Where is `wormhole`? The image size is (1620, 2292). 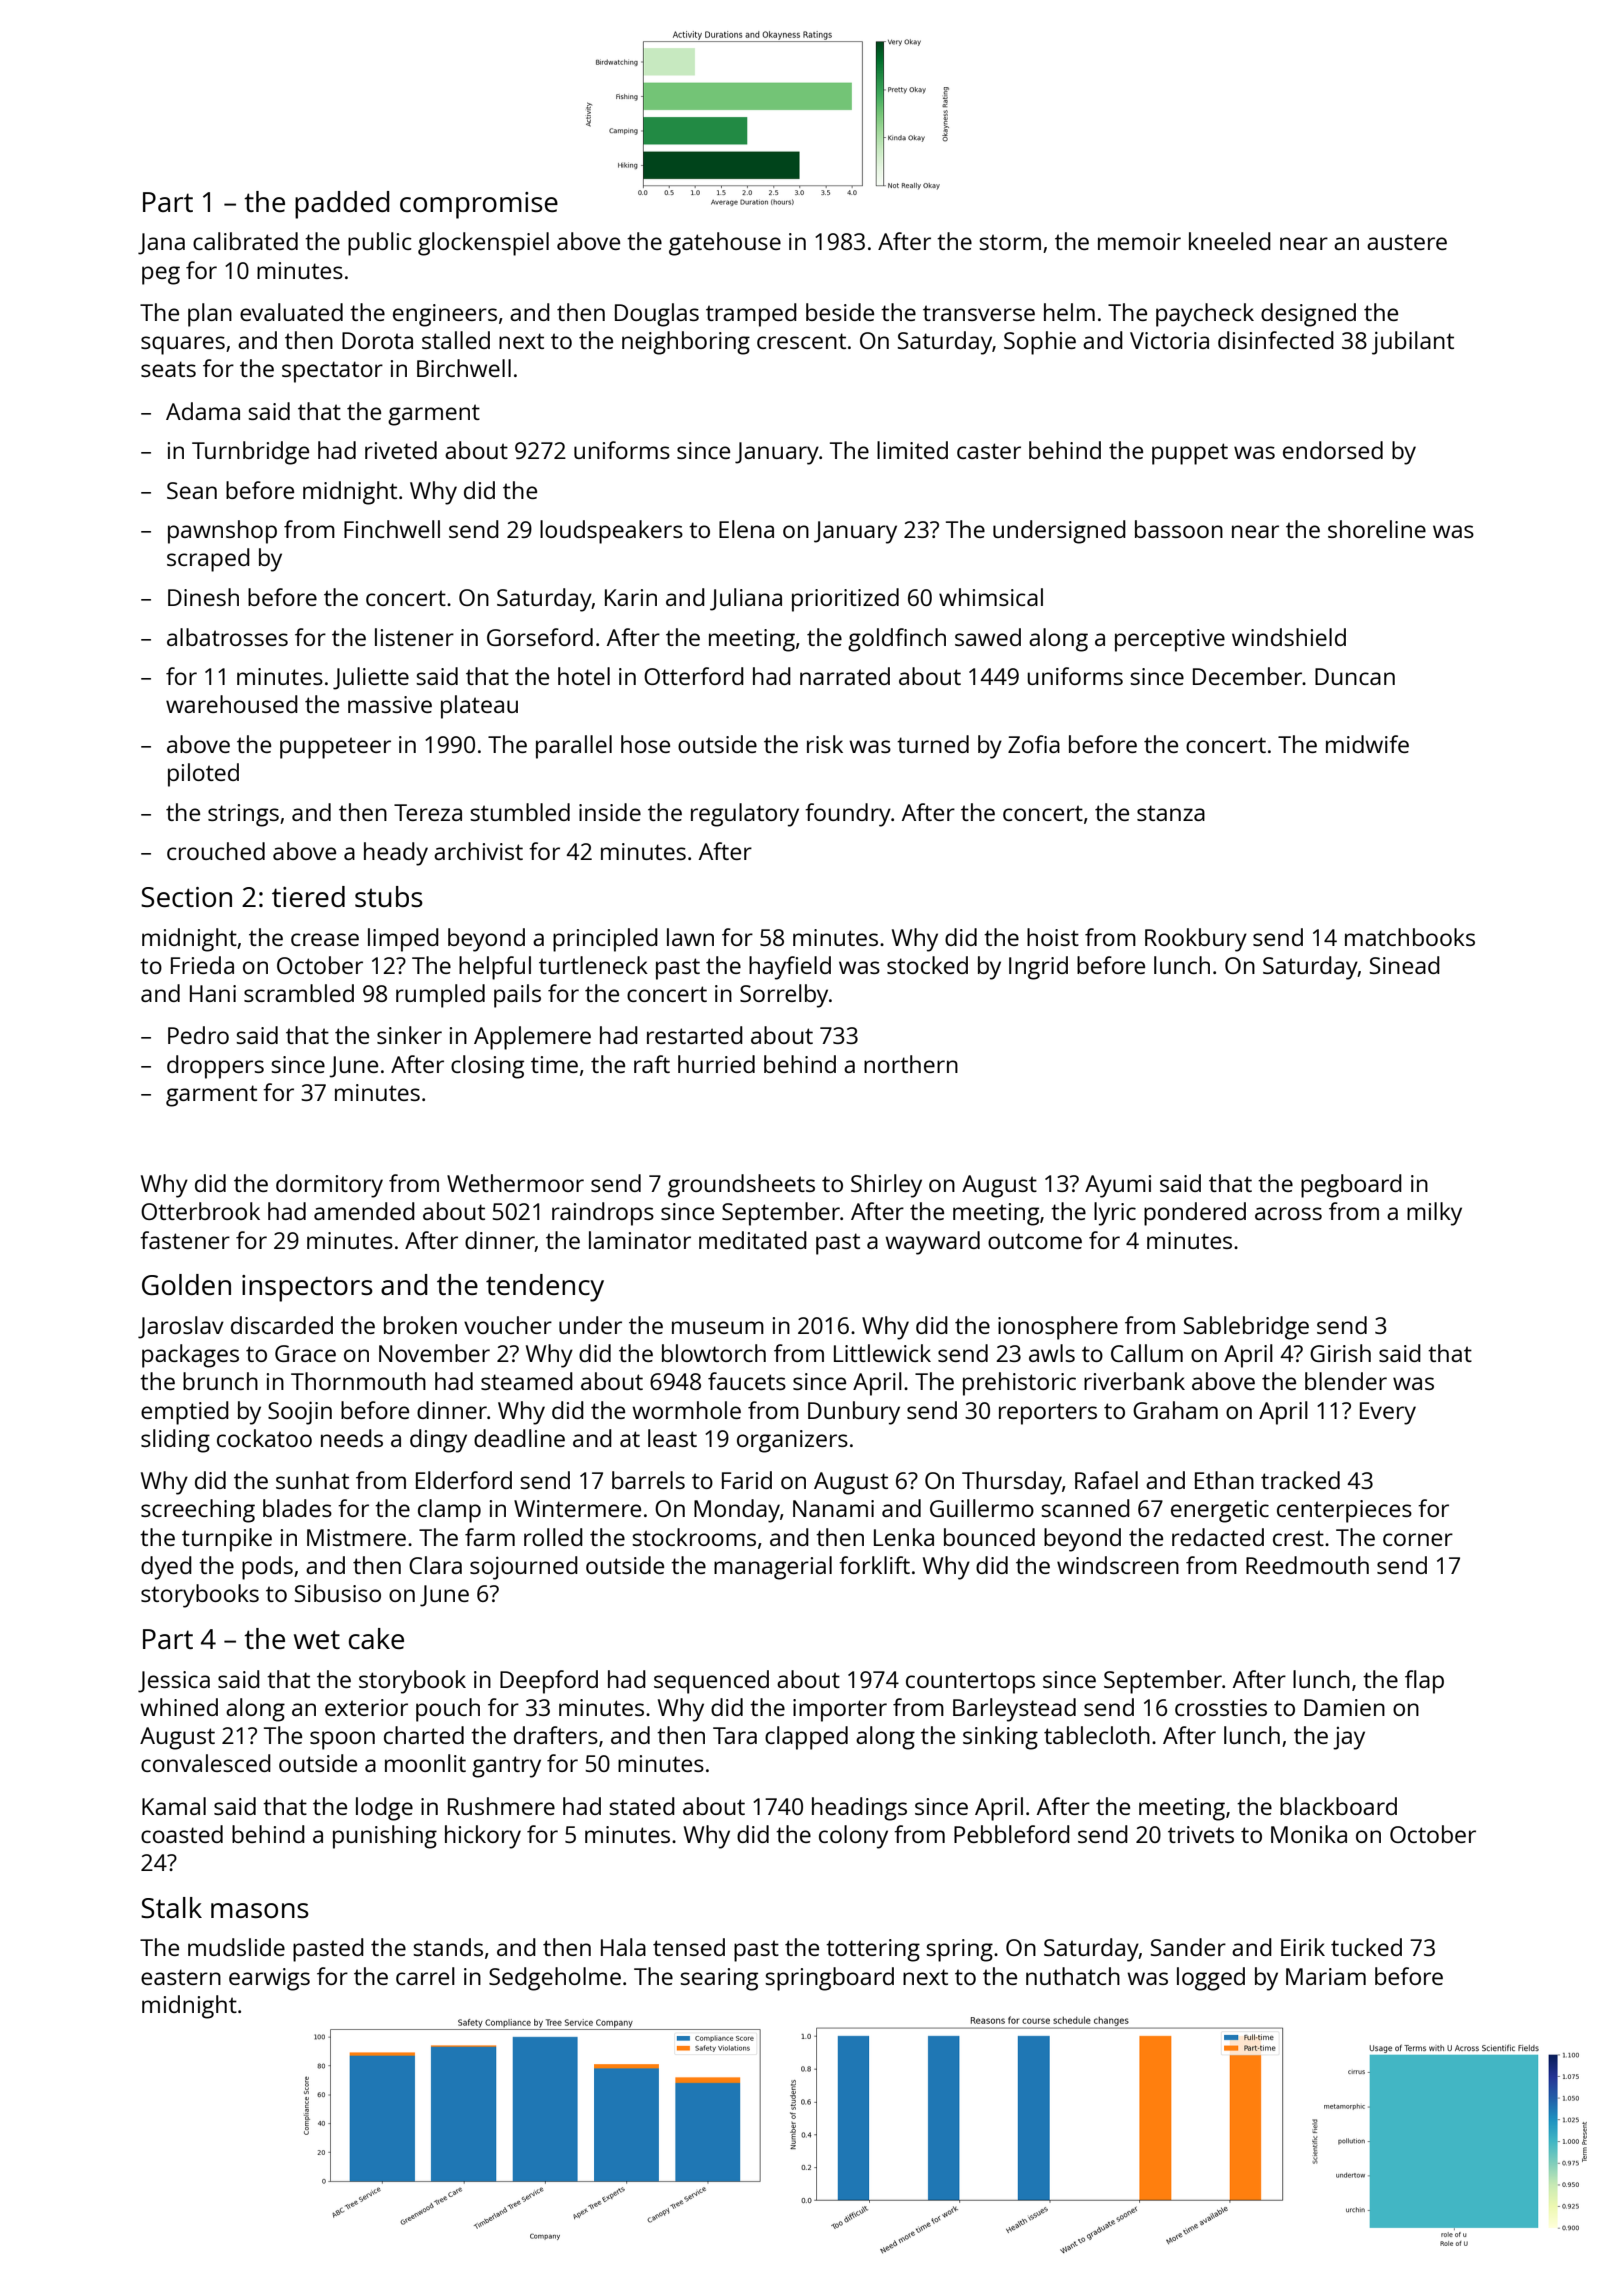 wormhole is located at coordinates (686, 1410).
